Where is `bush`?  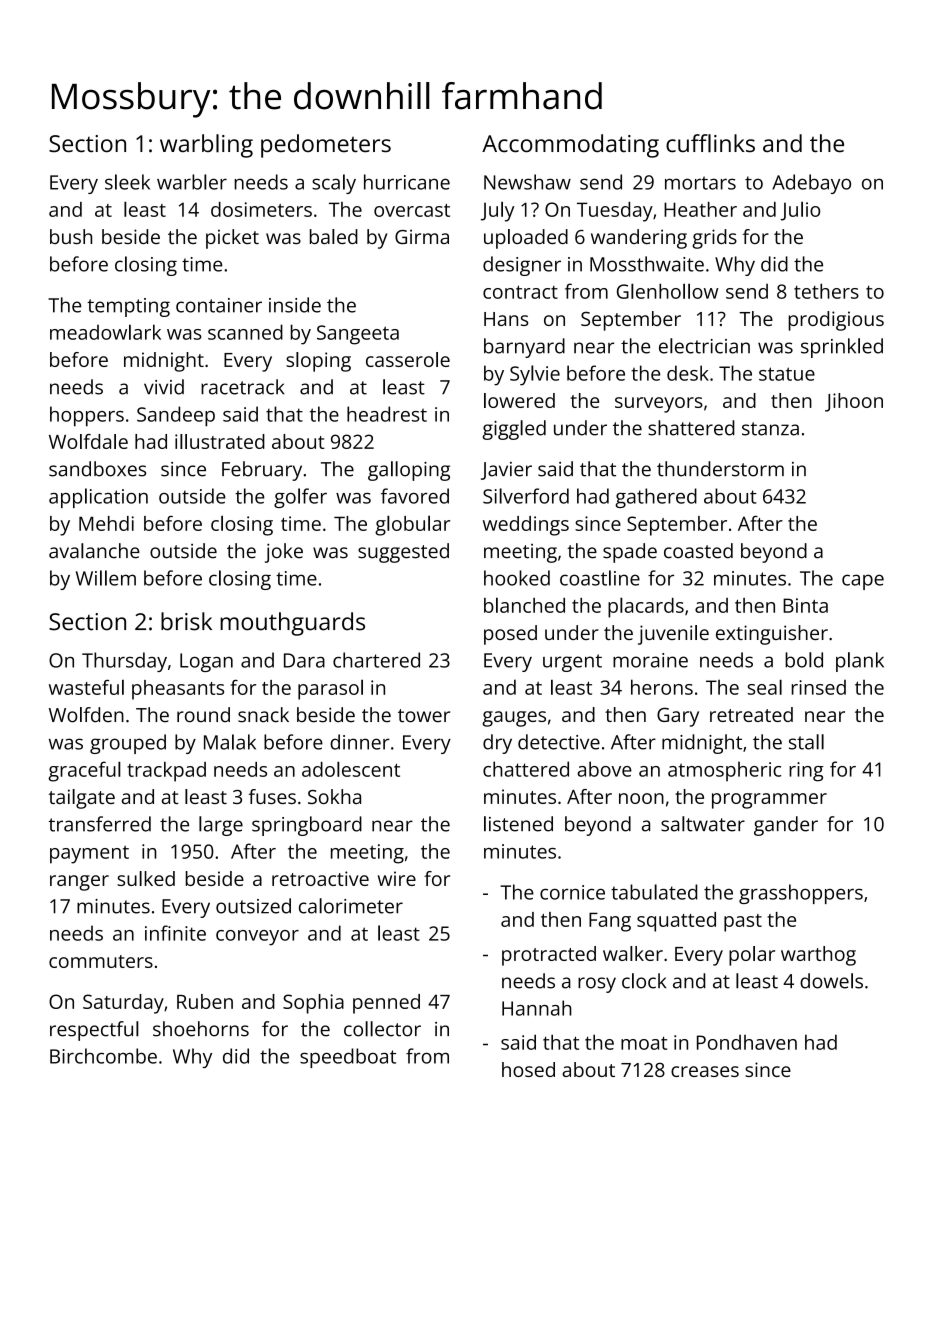
bush is located at coordinates (71, 236).
